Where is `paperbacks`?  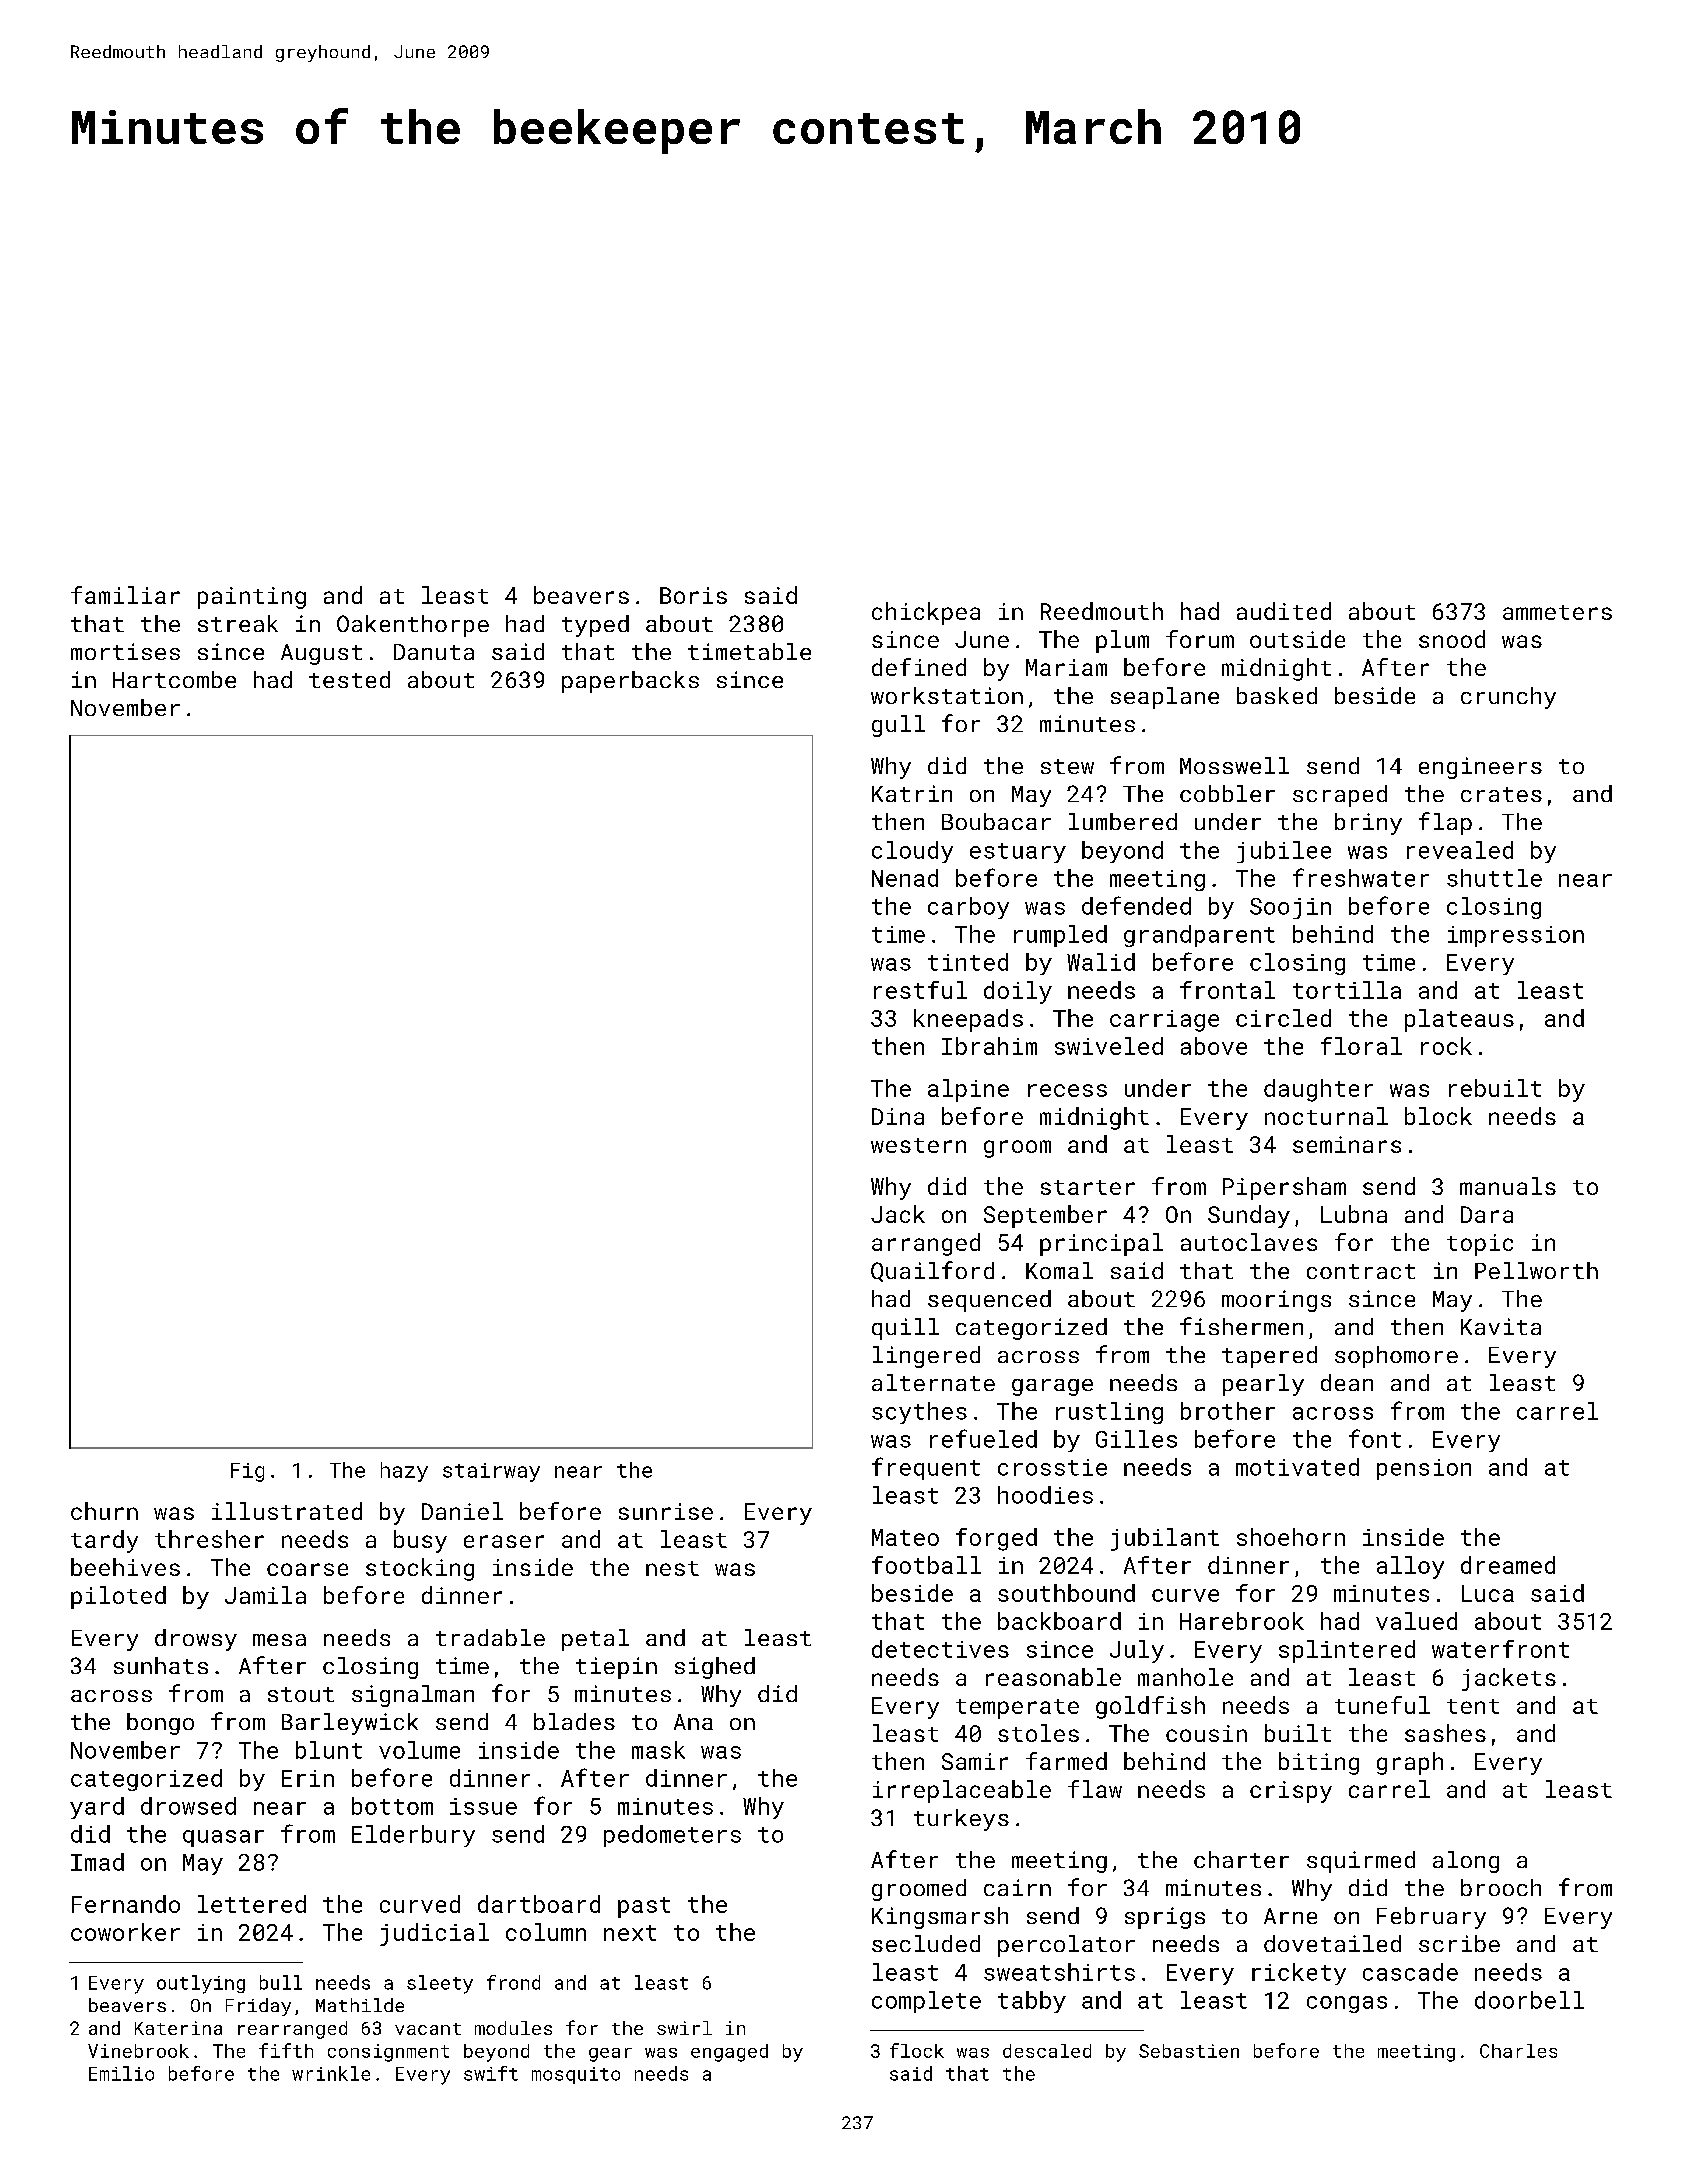
paperbacks is located at coordinates (630, 682).
